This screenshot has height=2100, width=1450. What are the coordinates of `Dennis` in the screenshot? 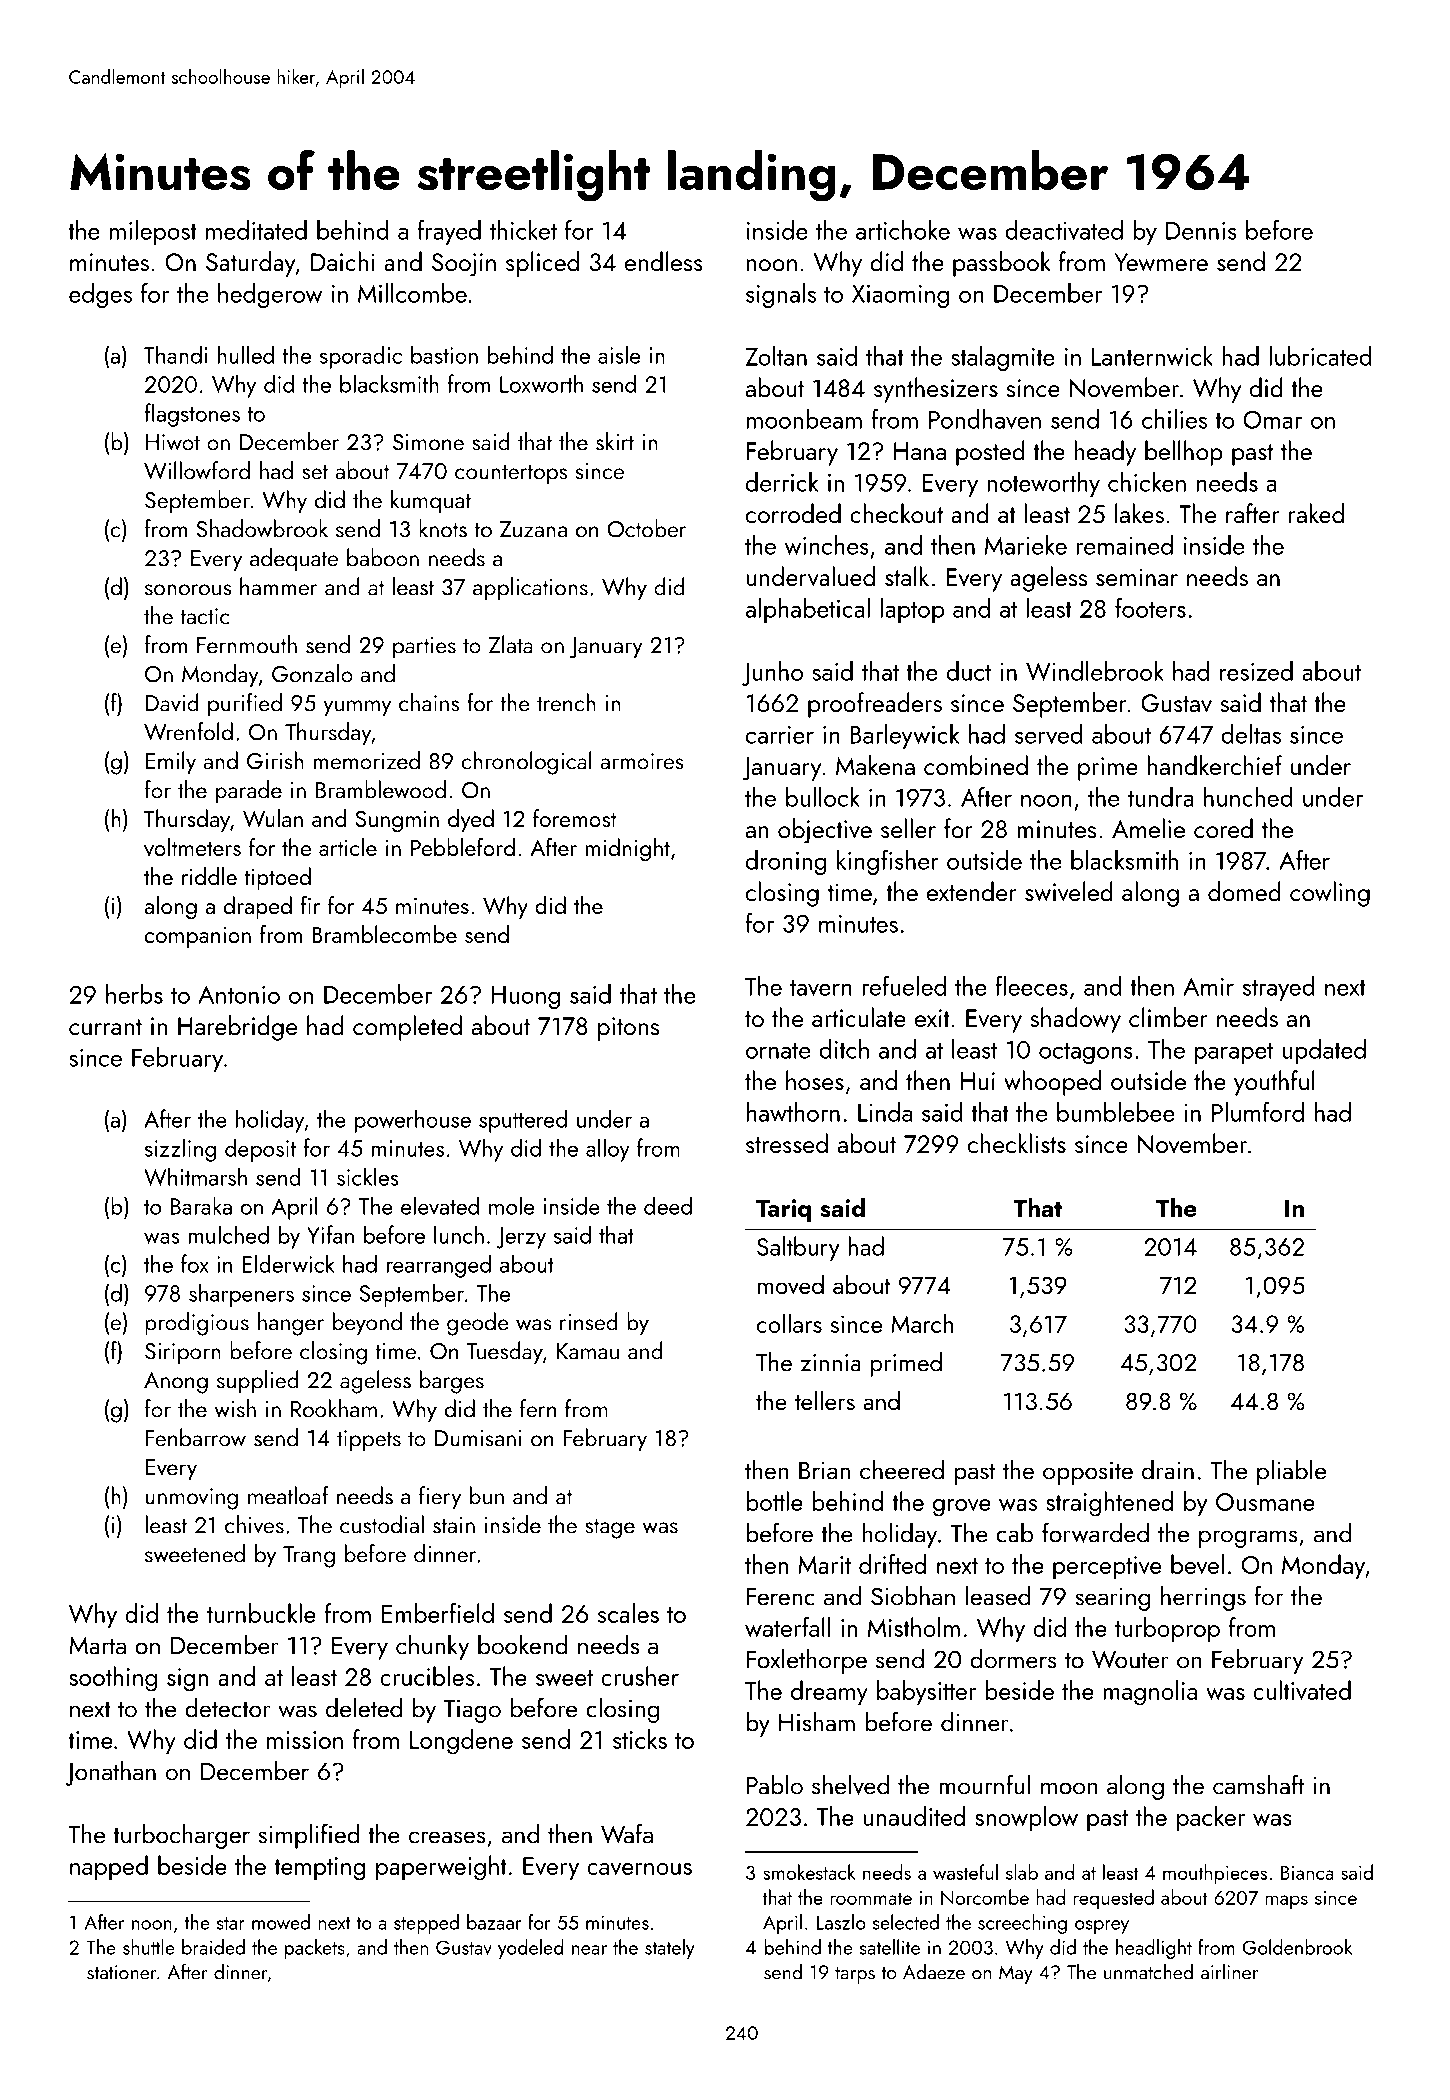 It's located at (1201, 231).
